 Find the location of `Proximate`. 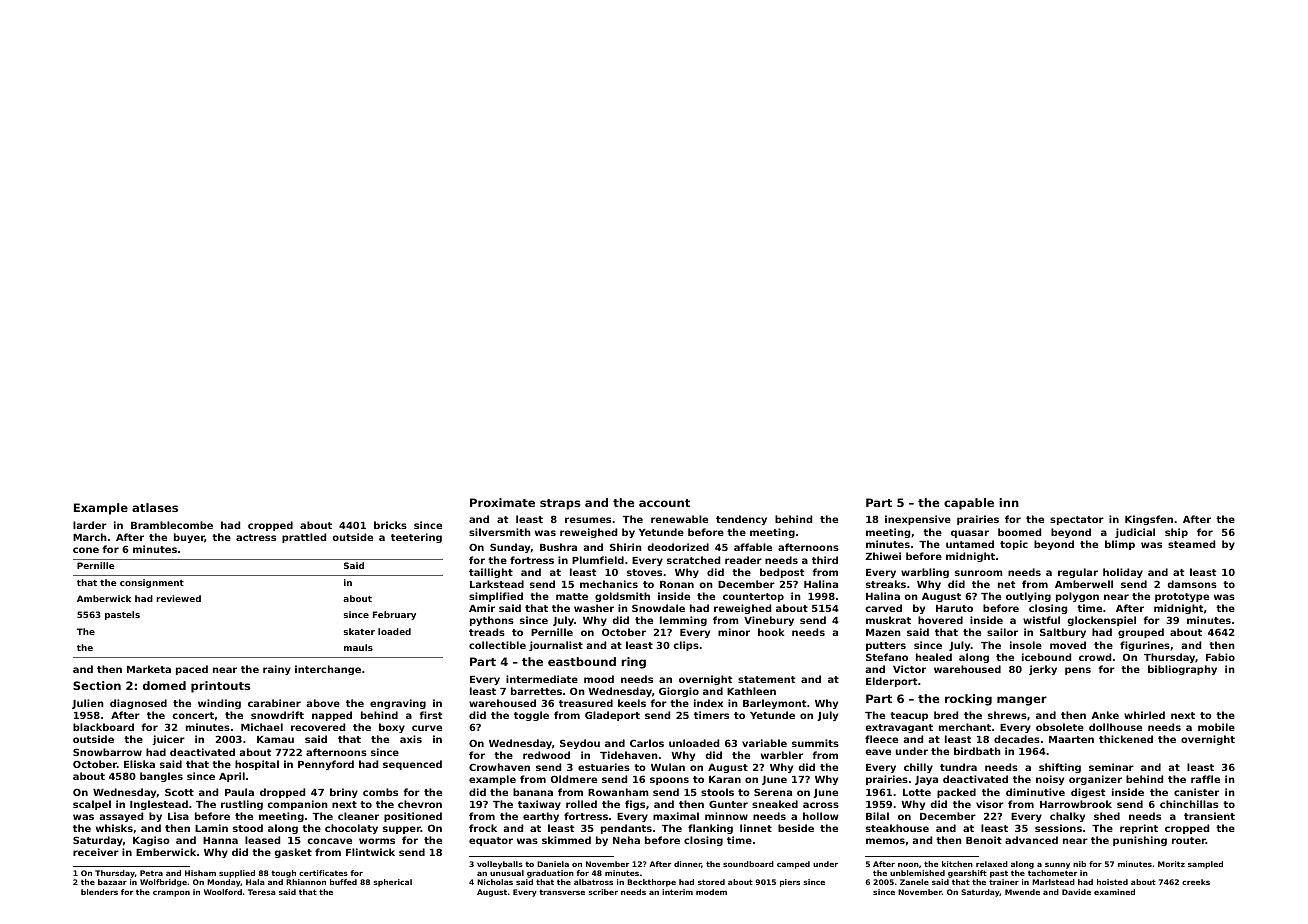

Proximate is located at coordinates (502, 502).
